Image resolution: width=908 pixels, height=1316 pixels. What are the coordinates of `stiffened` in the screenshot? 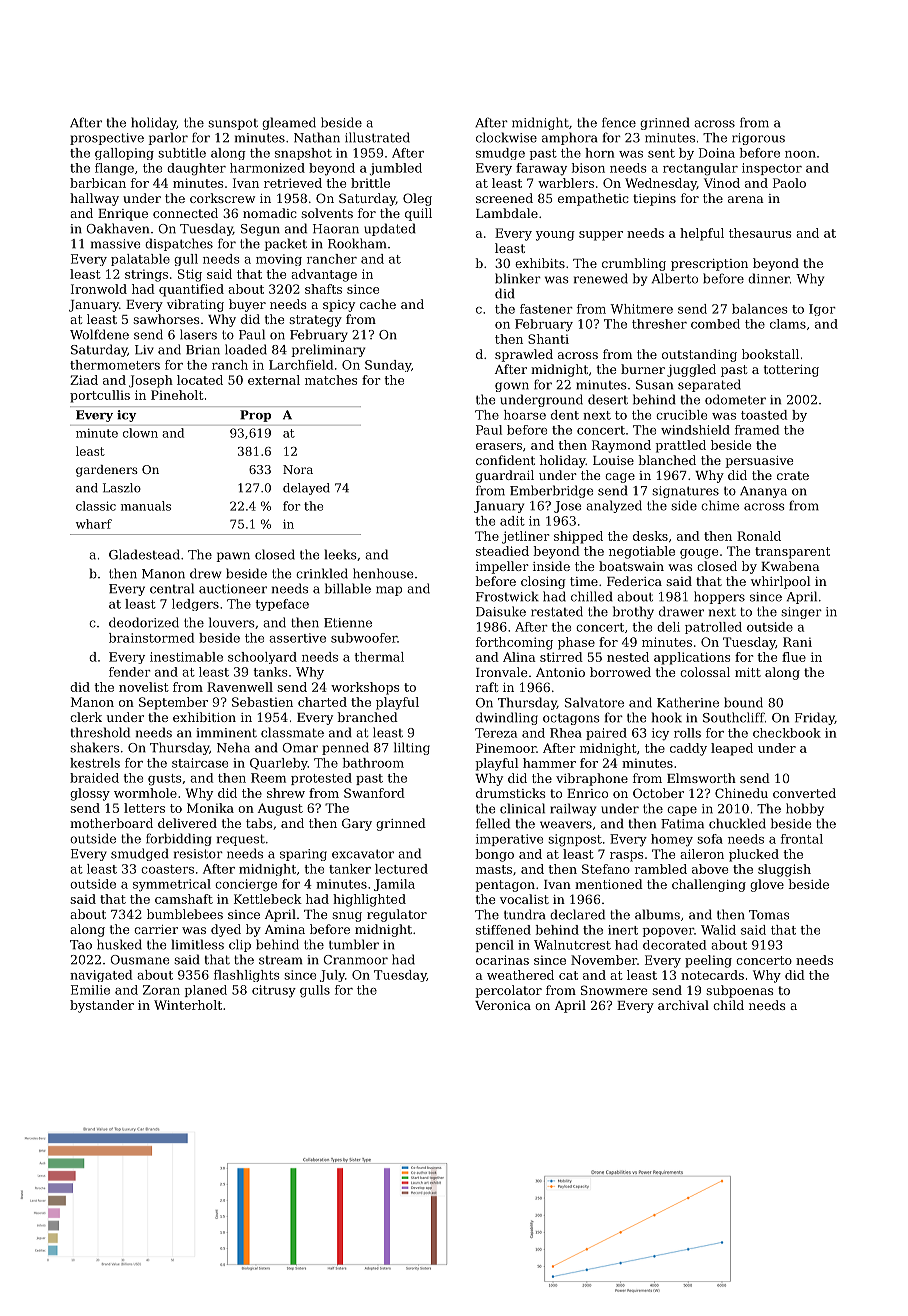 It's located at (503, 930).
